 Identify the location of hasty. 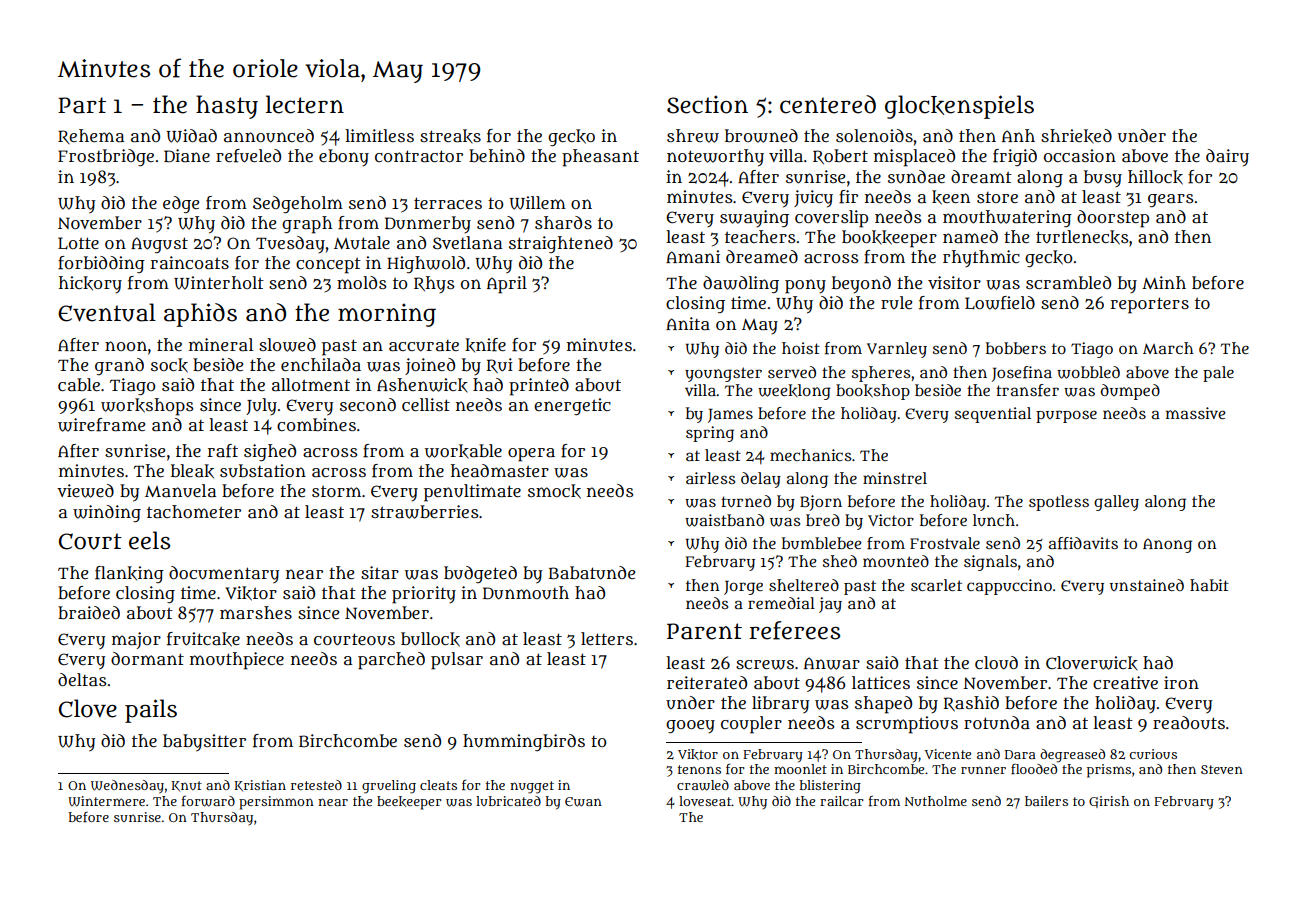
(227, 107).
